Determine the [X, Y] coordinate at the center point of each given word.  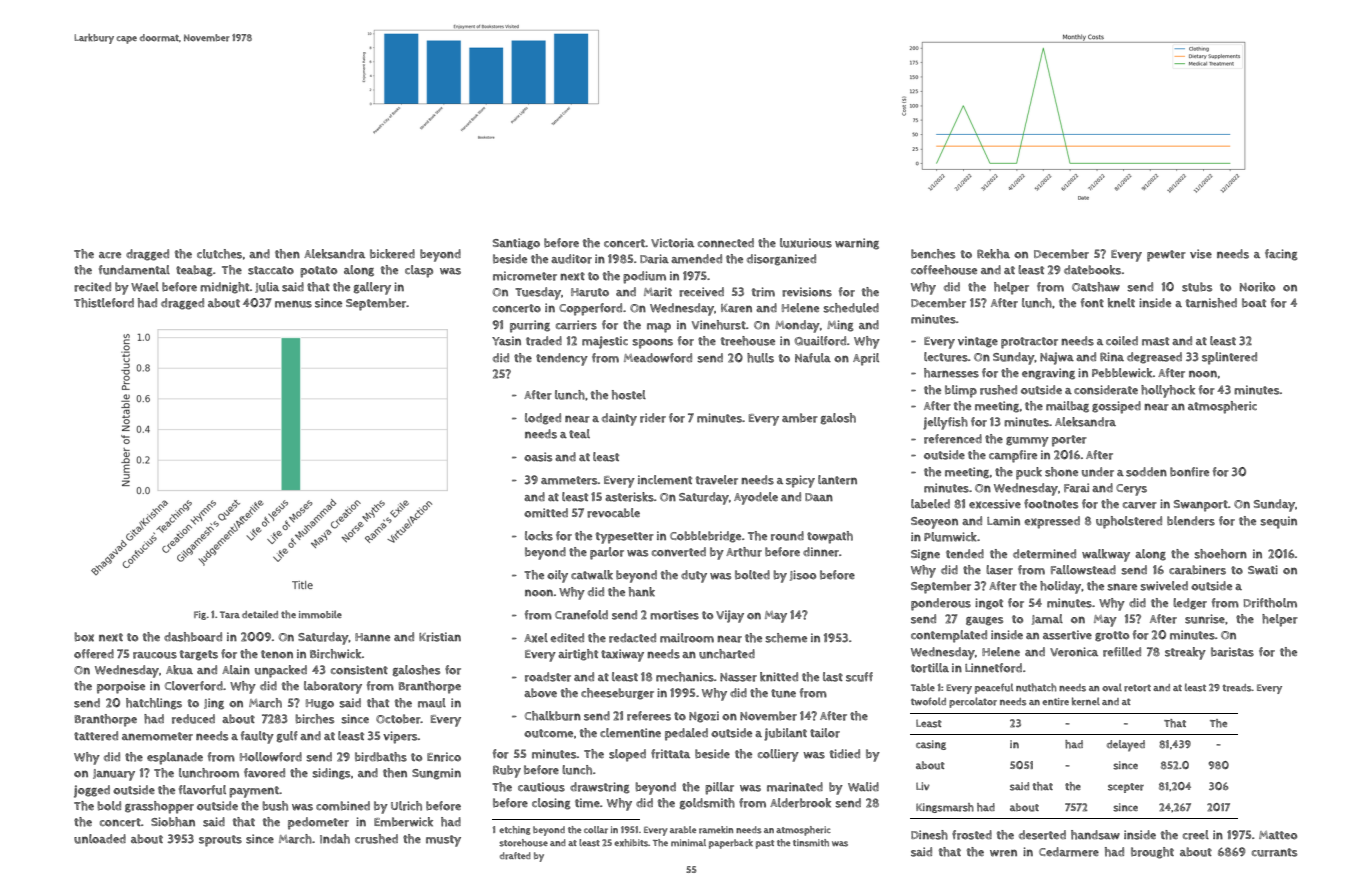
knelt [1121, 303]
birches [314, 719]
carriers [576, 325]
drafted [515, 856]
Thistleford [104, 303]
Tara [230, 615]
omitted [546, 513]
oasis [538, 457]
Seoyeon [934, 523]
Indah [335, 839]
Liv [923, 786]
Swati [1263, 570]
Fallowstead [1083, 570]
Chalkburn [553, 716]
